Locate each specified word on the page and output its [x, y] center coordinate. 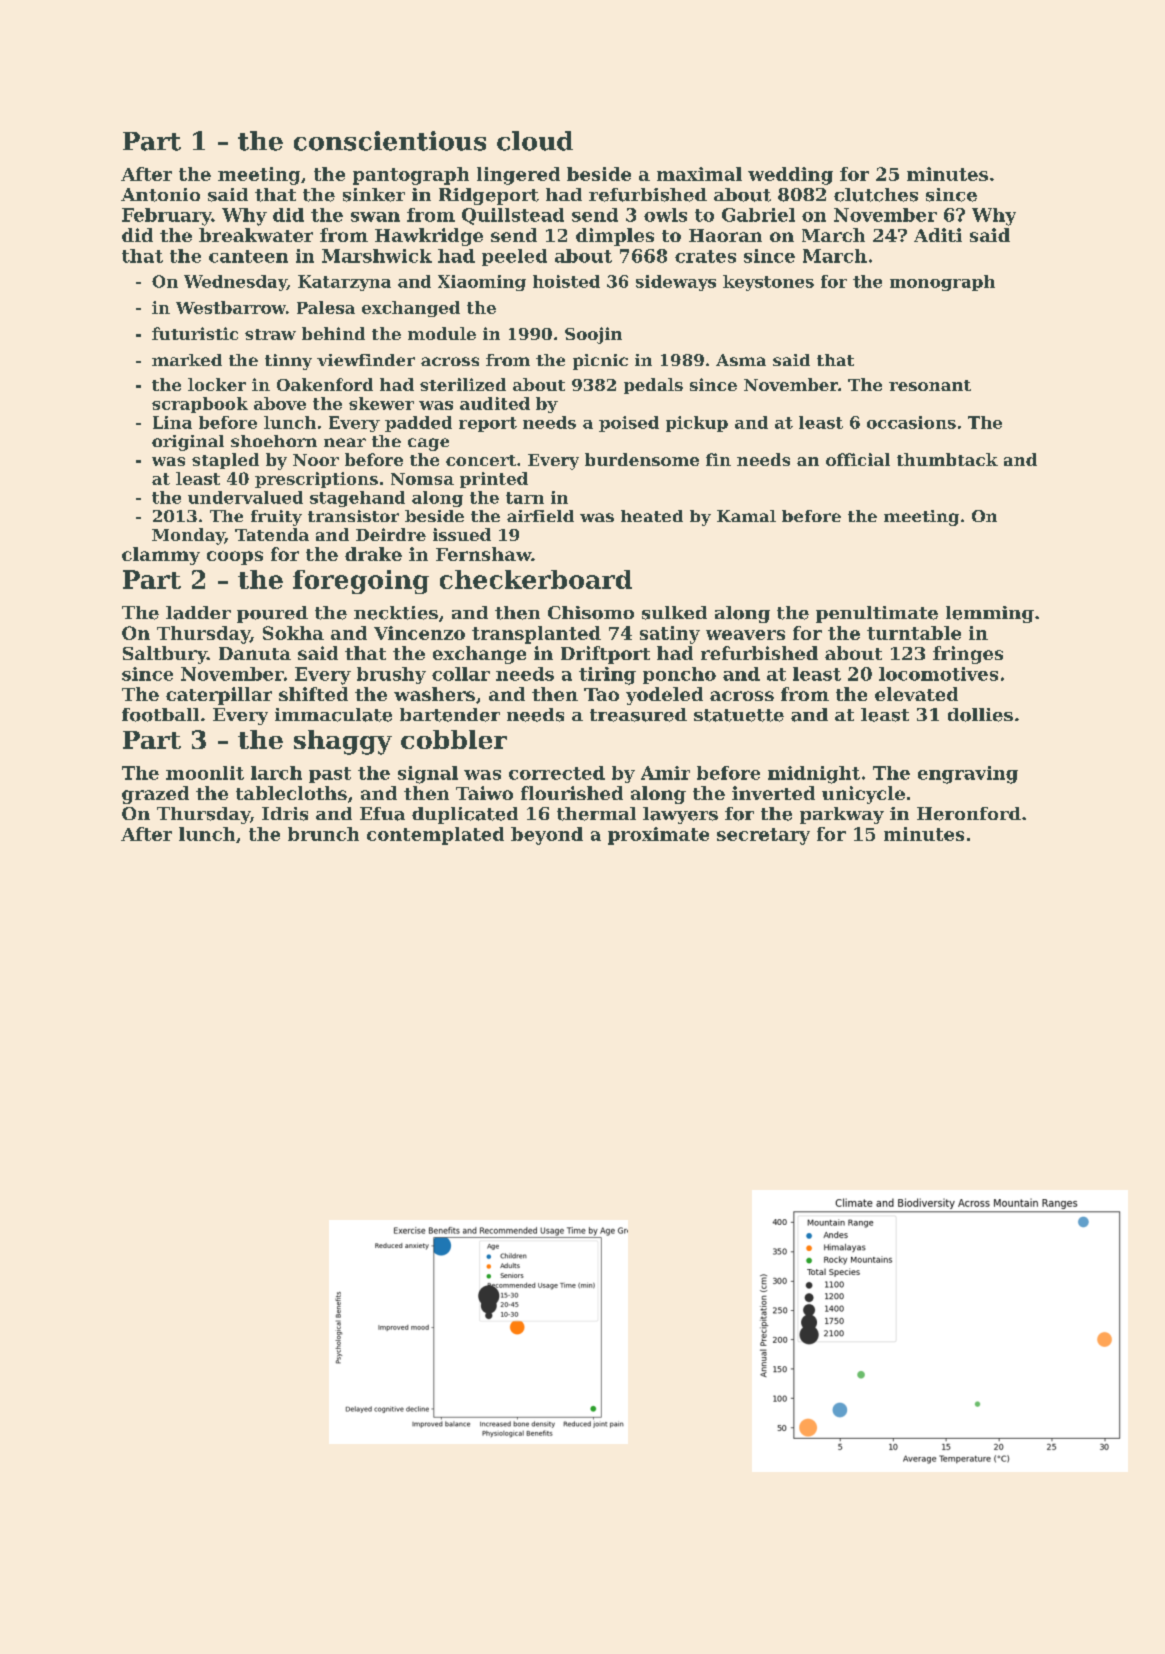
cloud [535, 141]
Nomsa [422, 479]
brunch [323, 834]
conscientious [390, 141]
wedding [790, 176]
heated [652, 516]
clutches [876, 195]
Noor [316, 460]
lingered [518, 176]
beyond [547, 836]
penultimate [877, 614]
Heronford [969, 814]
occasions [911, 422]
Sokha [293, 633]
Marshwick [377, 256]
